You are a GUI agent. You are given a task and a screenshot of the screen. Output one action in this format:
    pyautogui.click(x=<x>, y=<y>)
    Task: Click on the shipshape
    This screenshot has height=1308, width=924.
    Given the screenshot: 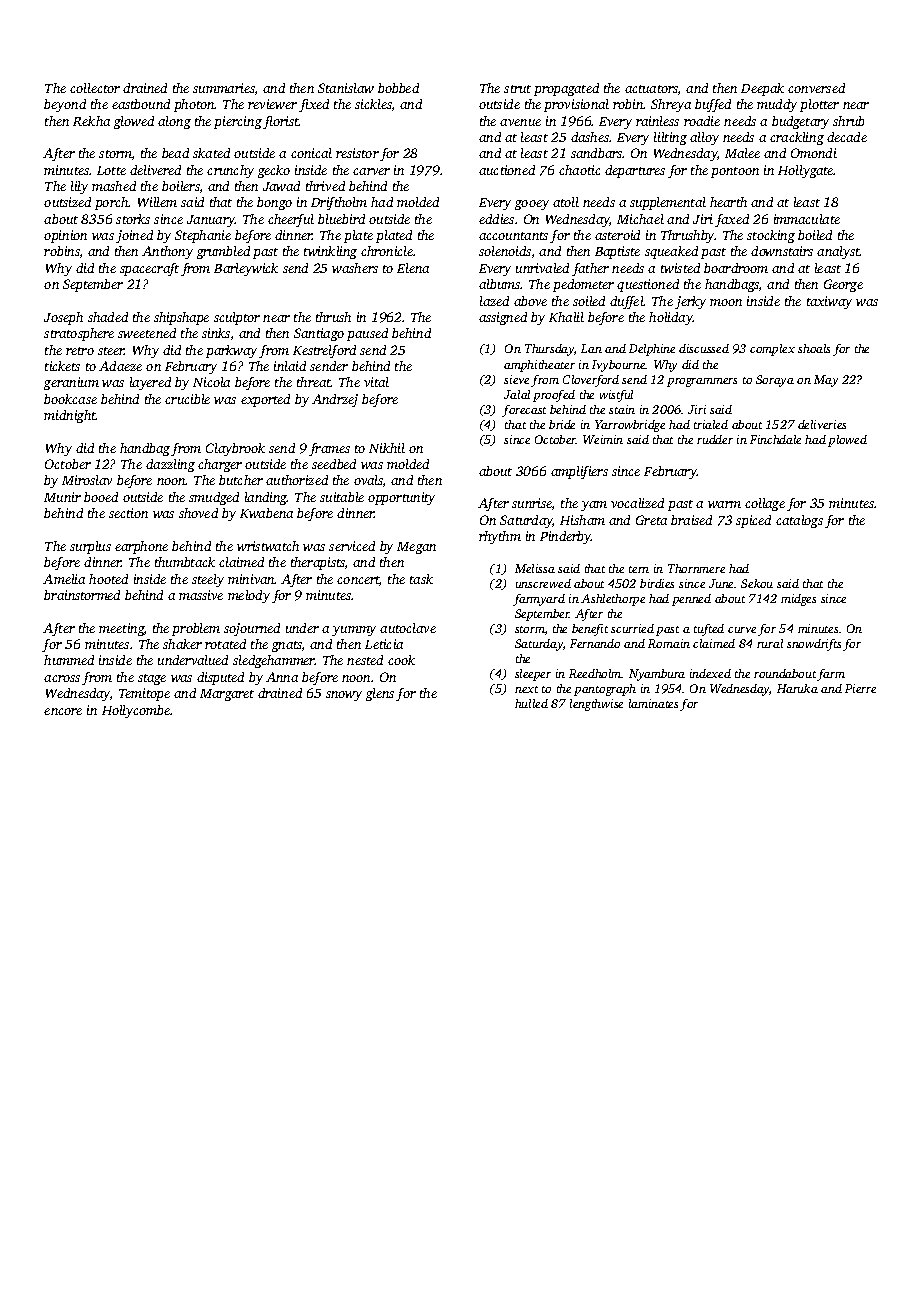 What is the action you would take?
    pyautogui.click(x=181, y=318)
